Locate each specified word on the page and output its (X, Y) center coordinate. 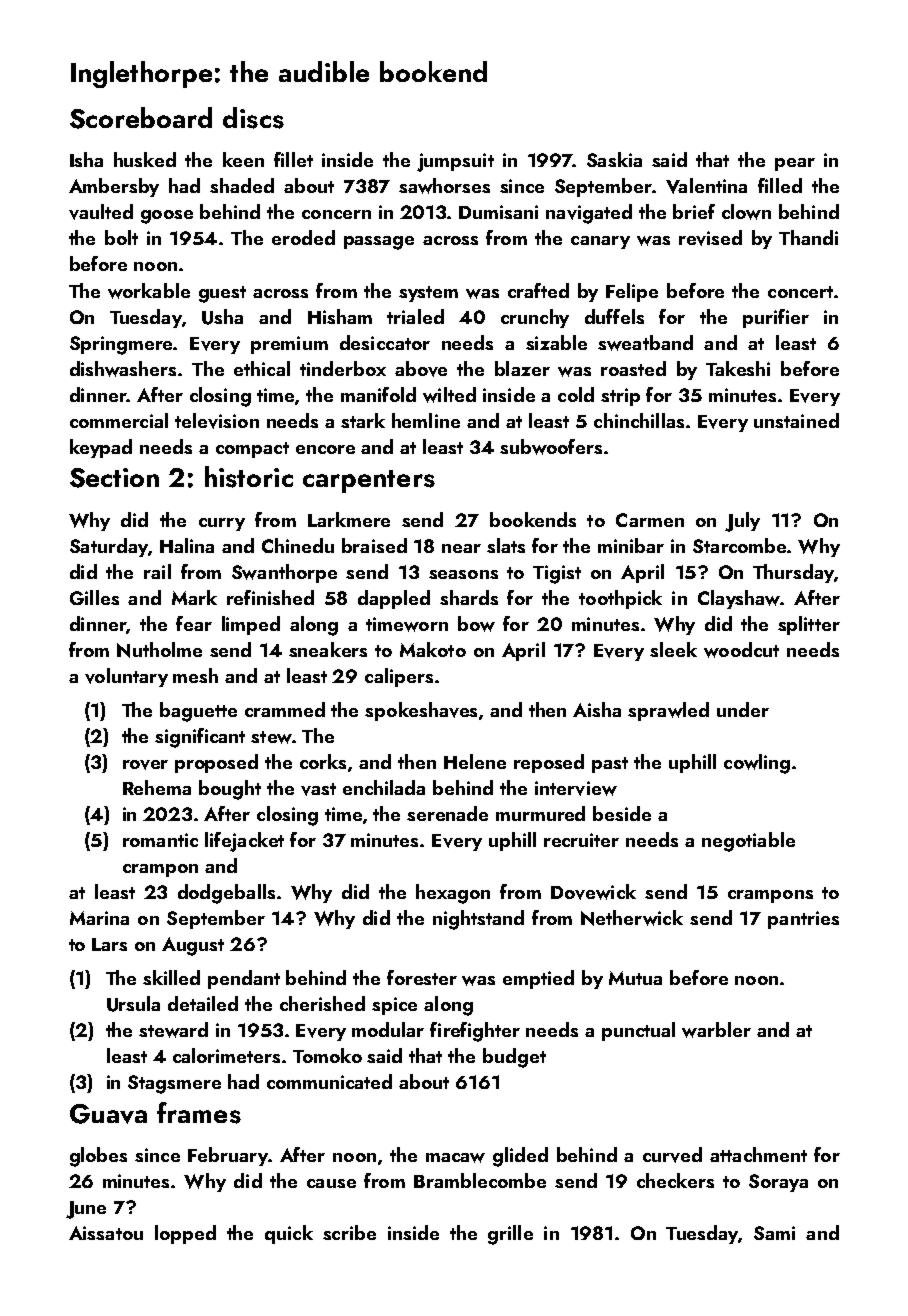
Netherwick (632, 918)
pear (795, 164)
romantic (160, 840)
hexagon (453, 894)
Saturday (109, 547)
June (86, 1210)
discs (253, 118)
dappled (394, 599)
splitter (809, 625)
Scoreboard (141, 118)
